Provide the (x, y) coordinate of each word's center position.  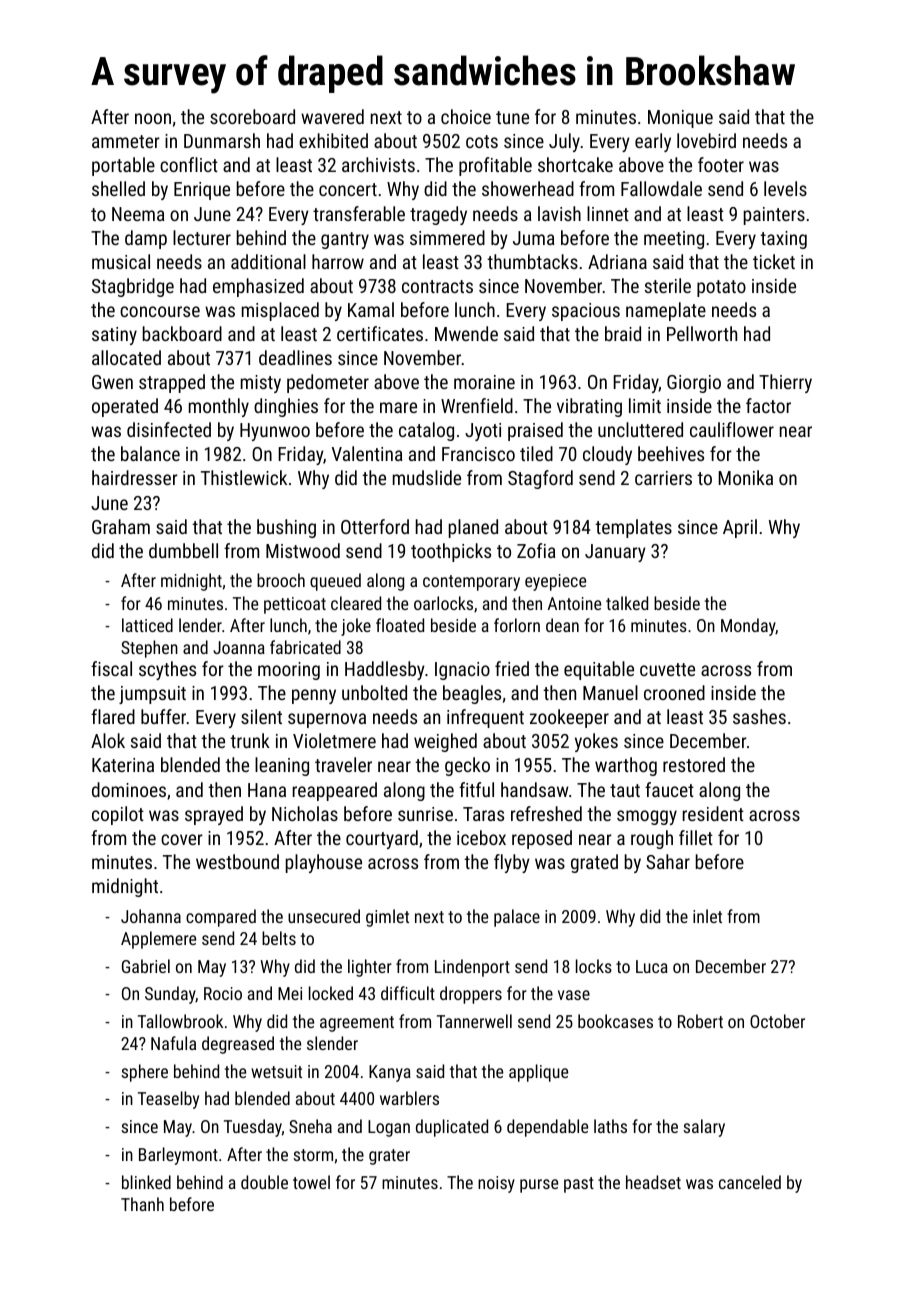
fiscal (111, 668)
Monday (748, 627)
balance (150, 453)
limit (645, 405)
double (264, 1182)
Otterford (375, 526)
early (653, 142)
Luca (652, 966)
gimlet (387, 918)
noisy (496, 1184)
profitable (495, 166)
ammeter (126, 141)
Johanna (151, 916)
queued (335, 582)
